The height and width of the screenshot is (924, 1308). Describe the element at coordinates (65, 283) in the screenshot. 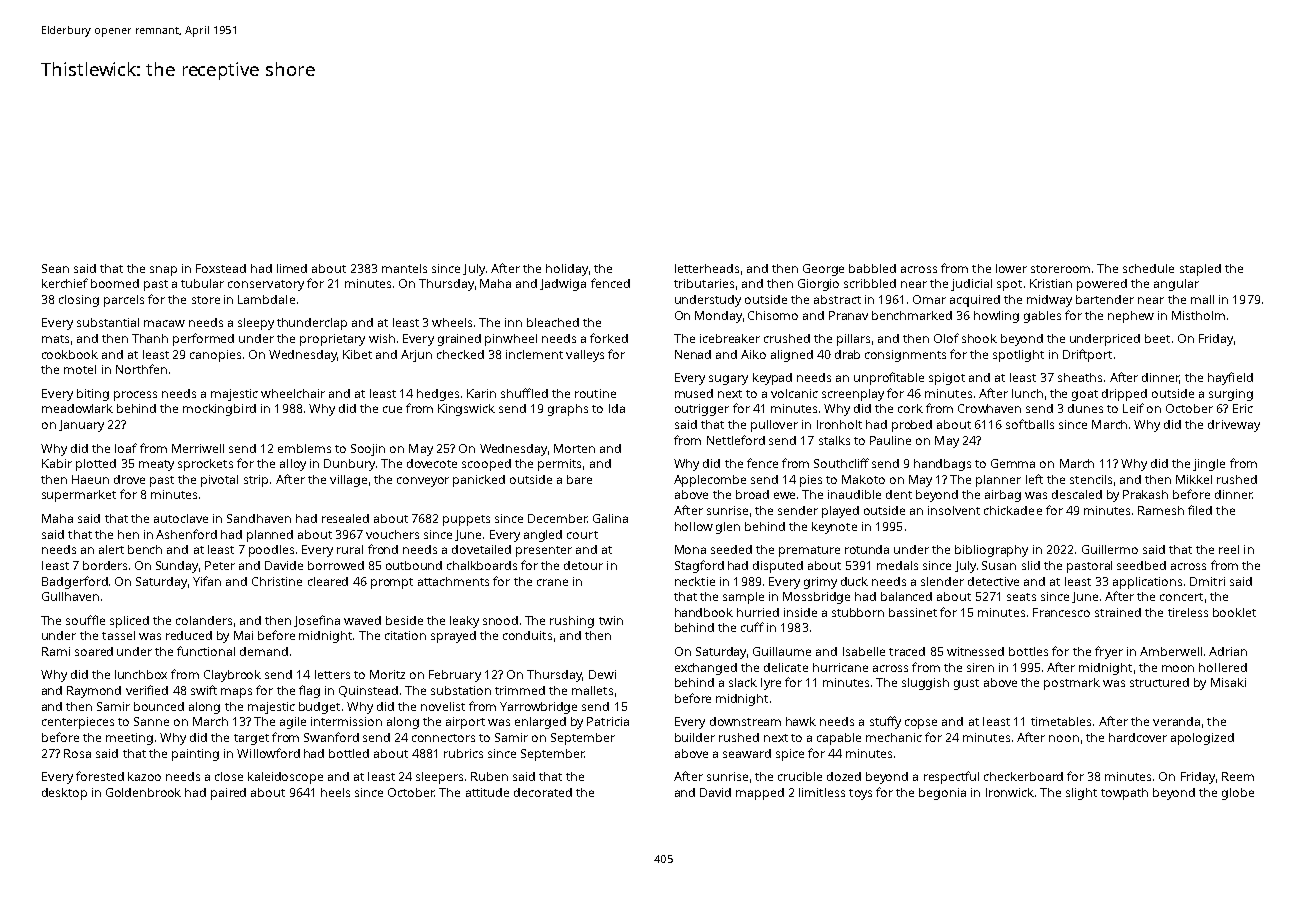

I see `kerchief` at that location.
